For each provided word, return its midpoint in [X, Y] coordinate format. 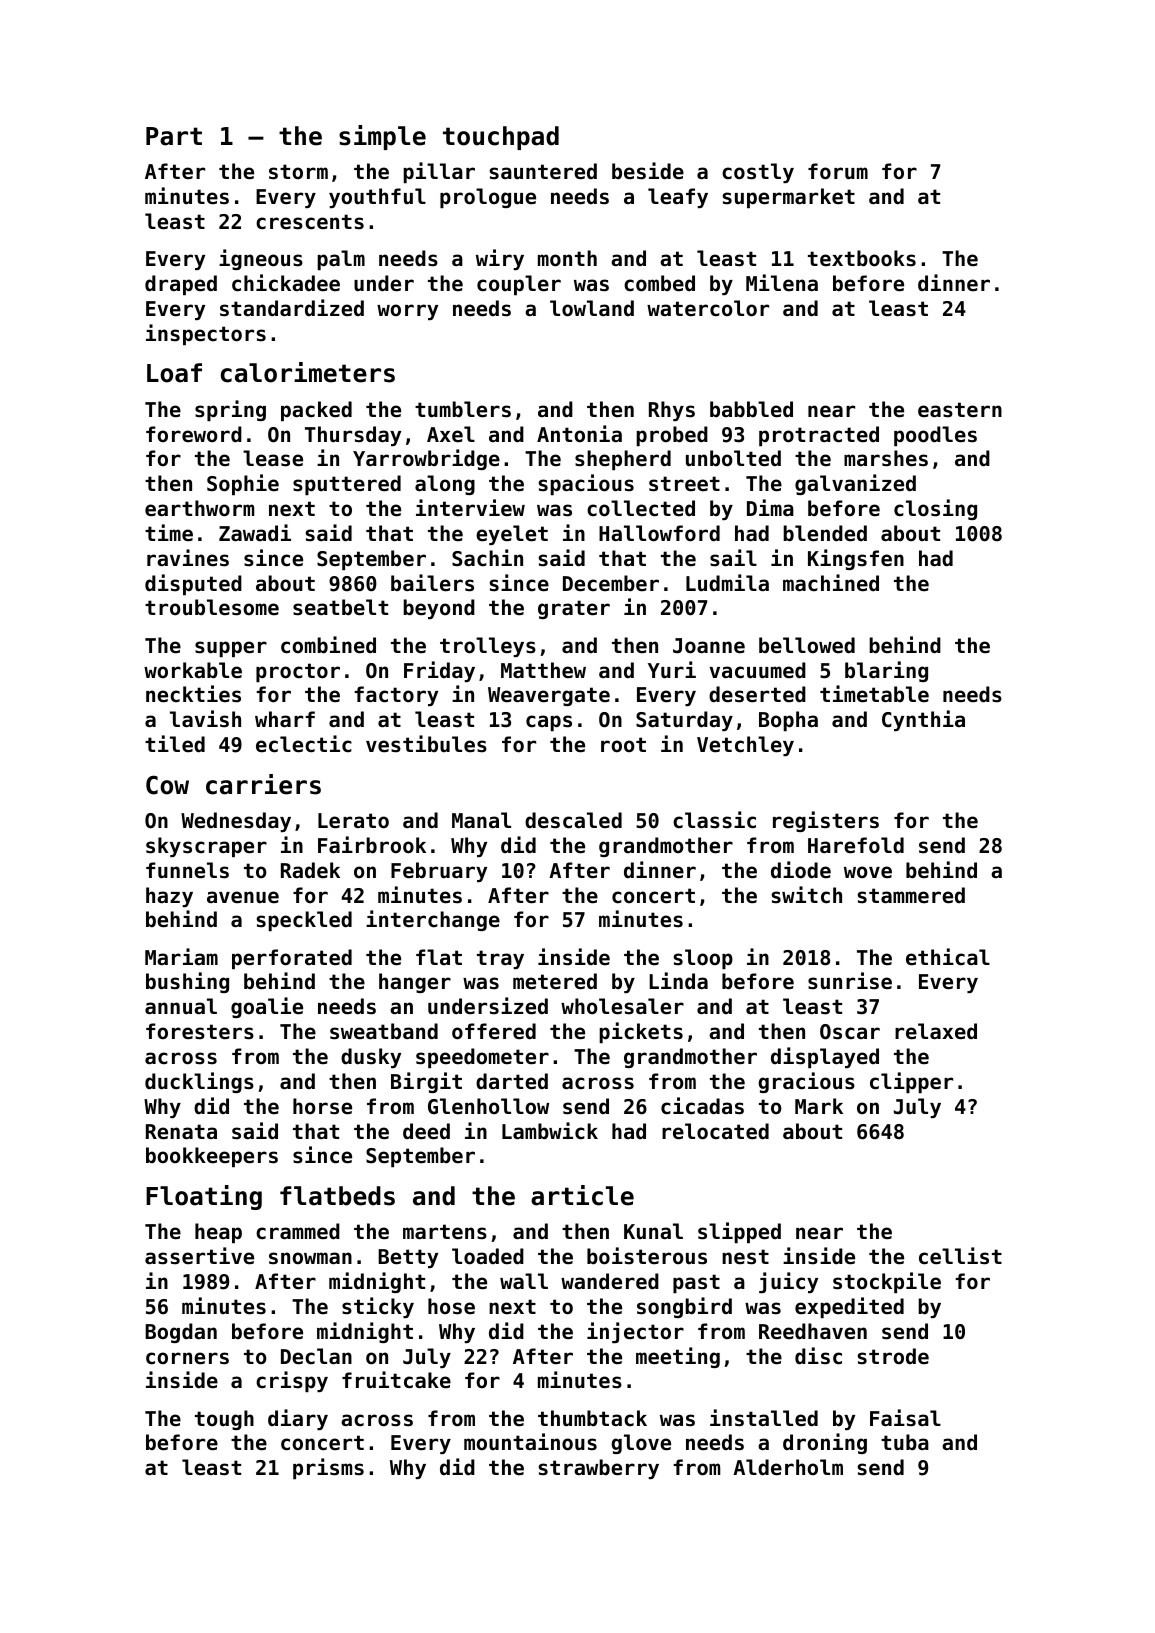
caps [549, 723]
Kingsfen [856, 559]
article [582, 1195]
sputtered [347, 485]
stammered [911, 895]
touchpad [501, 138]
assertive [199, 1256]
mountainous [530, 1442]
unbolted [733, 458]
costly [758, 173]
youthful [377, 198]
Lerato [353, 821]
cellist [960, 1256]
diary [298, 1419]
